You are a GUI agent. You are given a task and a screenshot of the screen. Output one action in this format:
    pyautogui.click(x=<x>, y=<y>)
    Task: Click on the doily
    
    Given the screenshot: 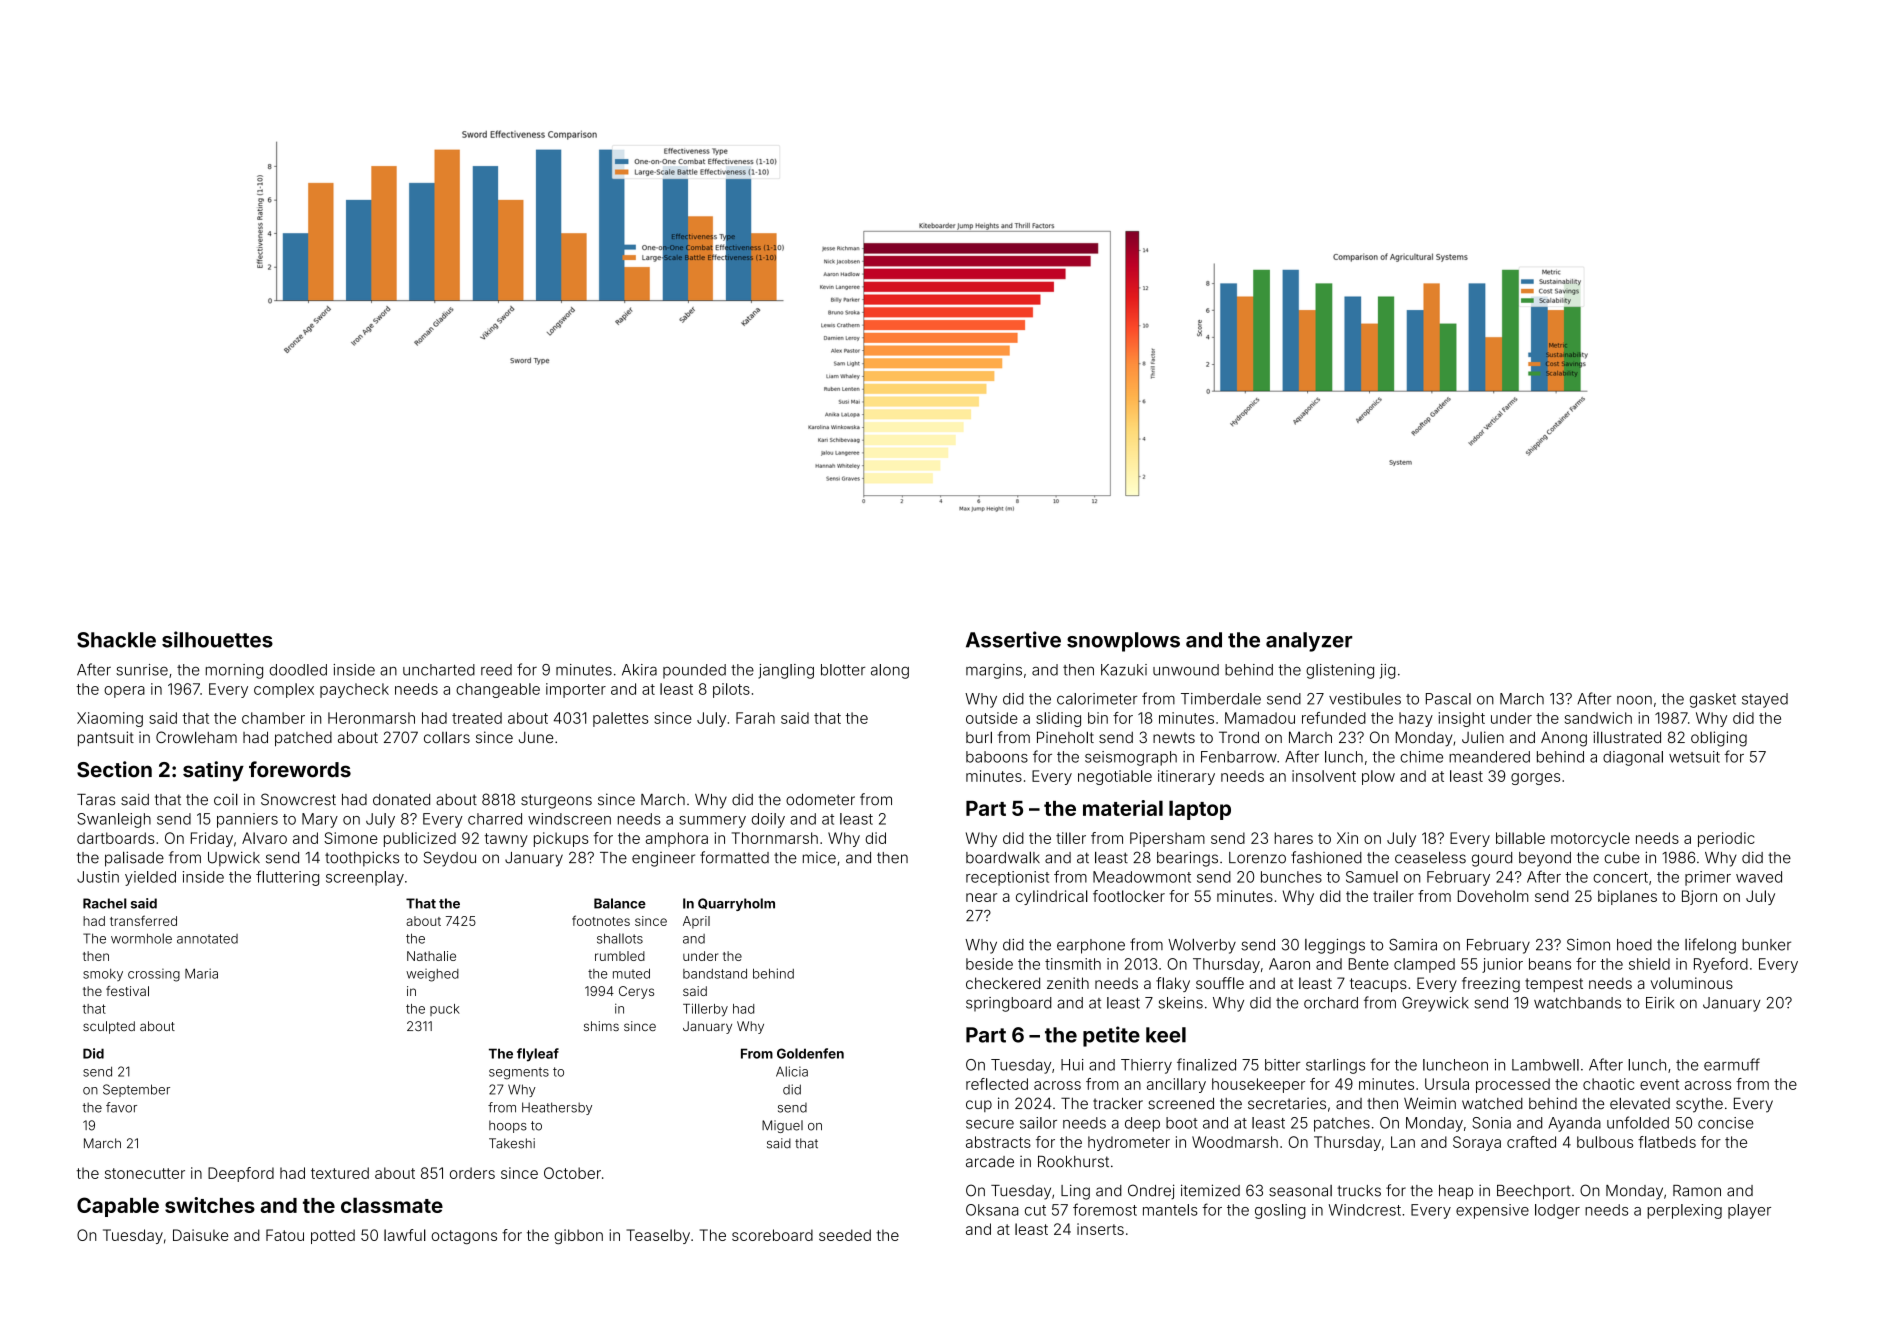 What is the action you would take?
    pyautogui.click(x=768, y=820)
